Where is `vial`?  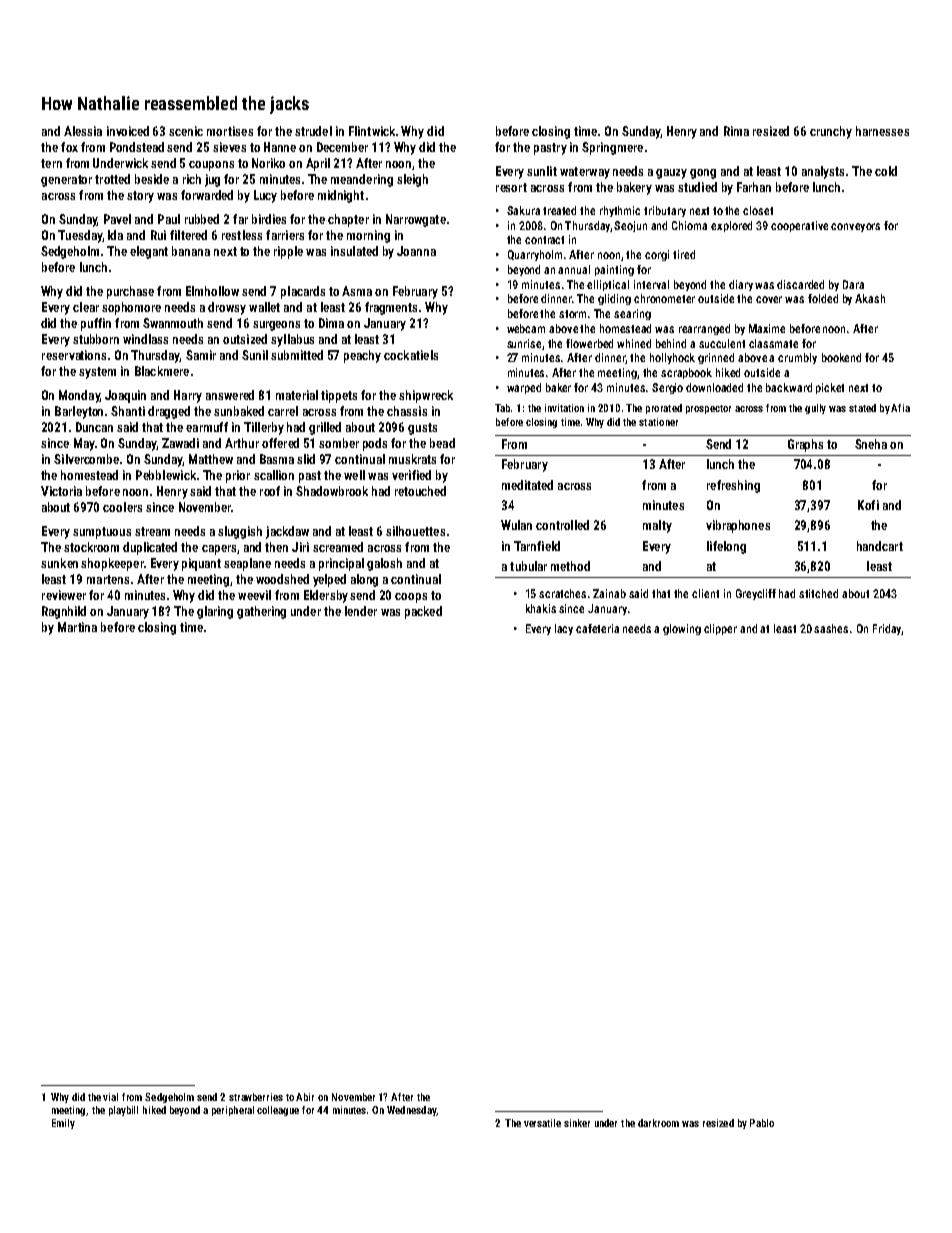 vial is located at coordinates (110, 1097).
